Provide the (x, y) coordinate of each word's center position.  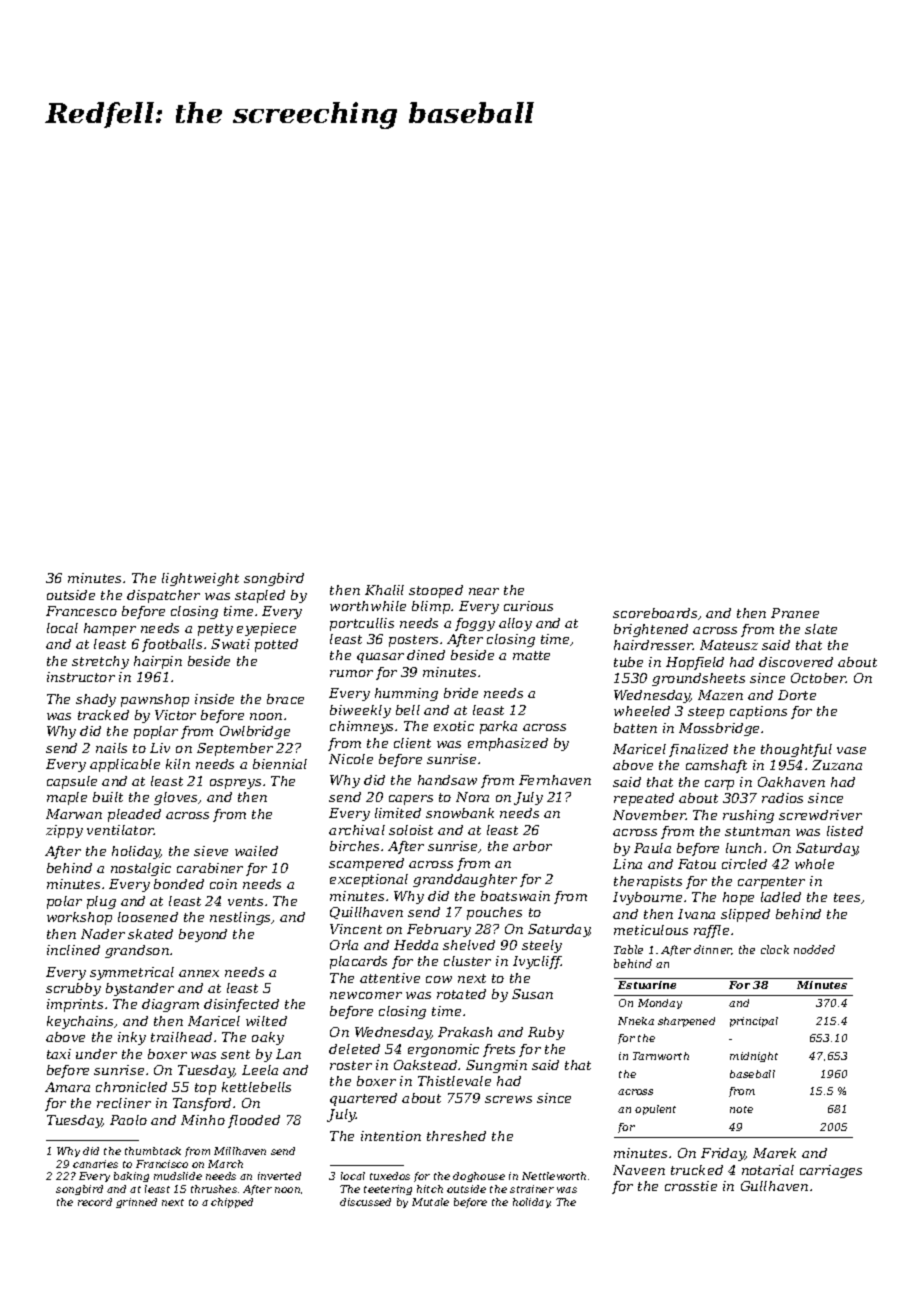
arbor (532, 846)
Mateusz (729, 645)
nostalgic (141, 869)
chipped (232, 1203)
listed (845, 831)
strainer (532, 1189)
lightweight (200, 579)
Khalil (384, 590)
